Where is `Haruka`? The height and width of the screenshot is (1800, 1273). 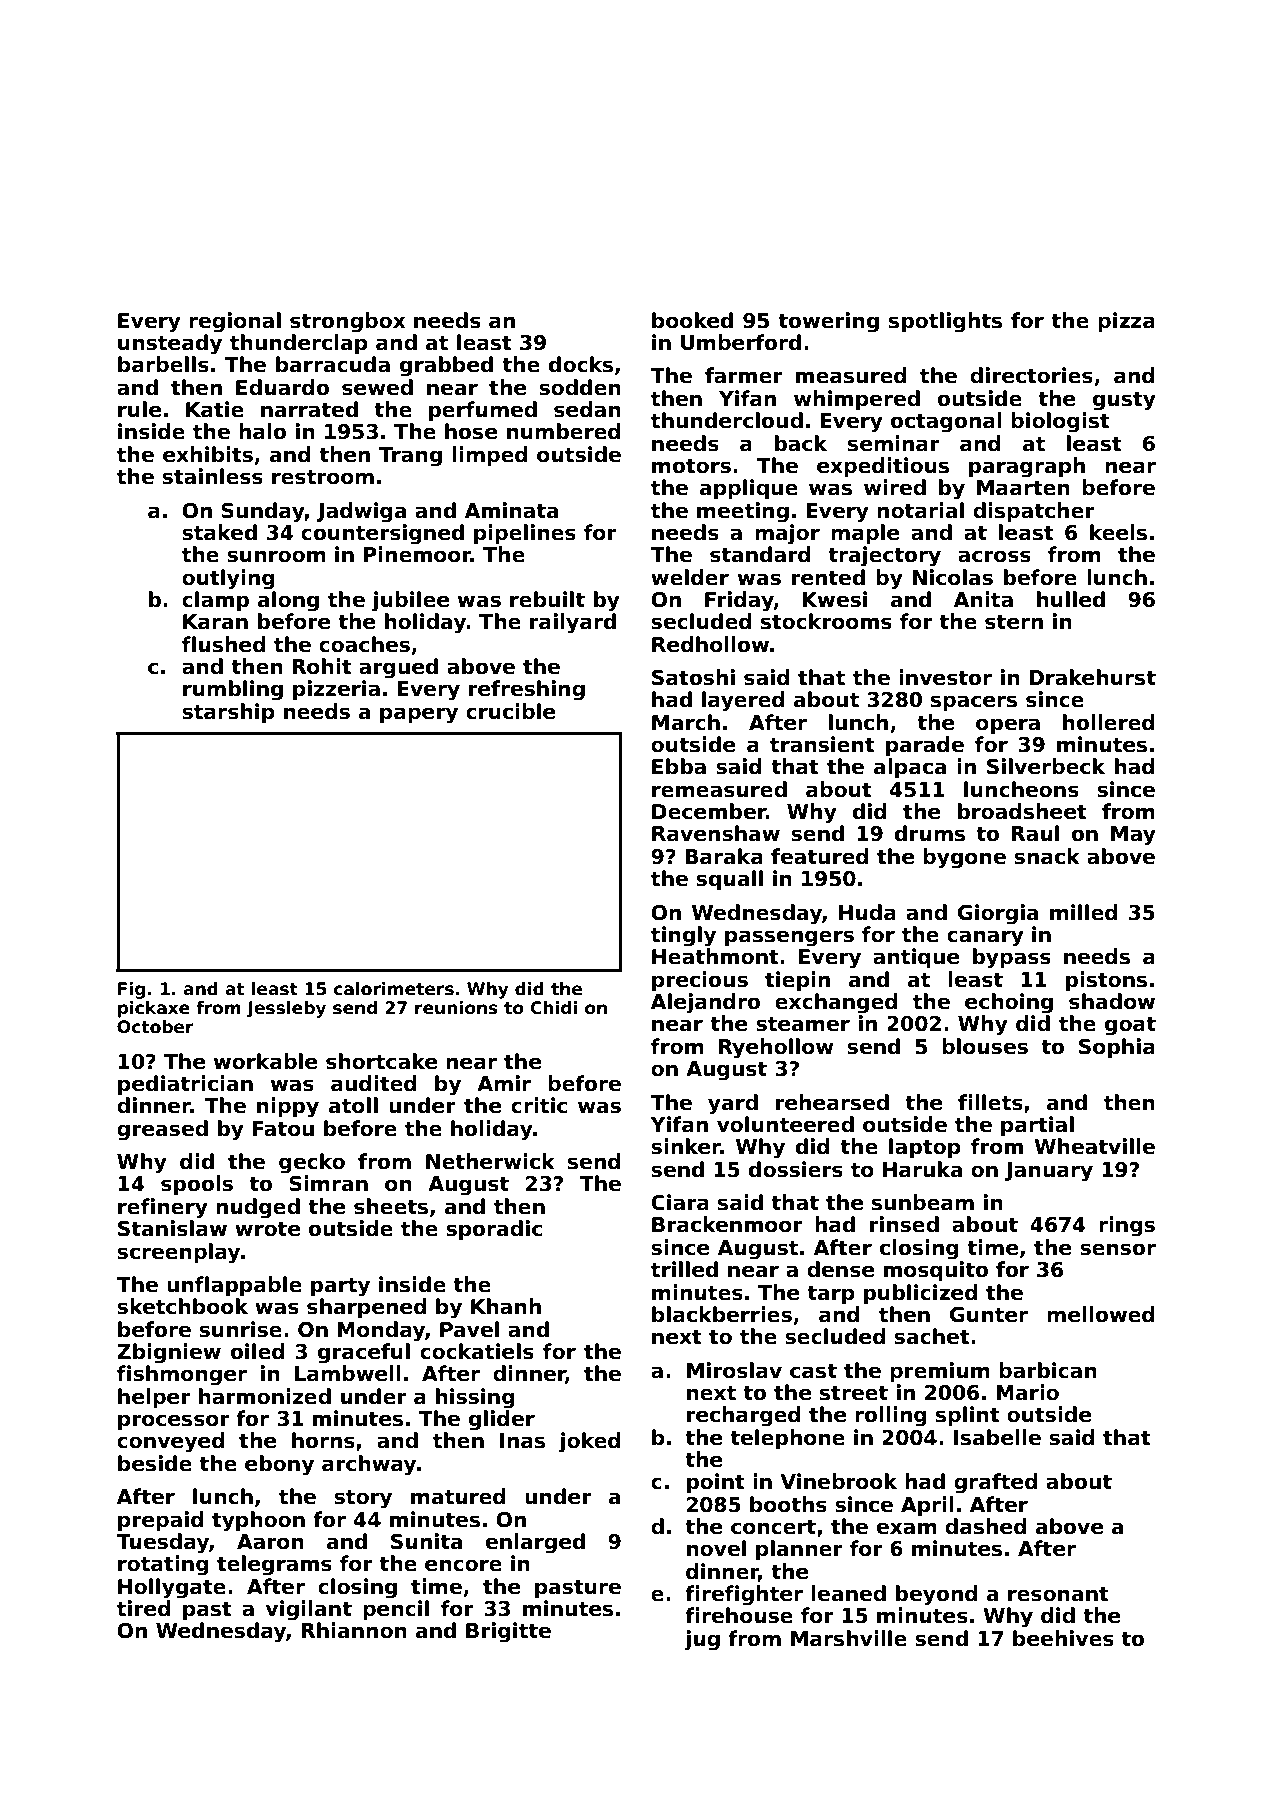 Haruka is located at coordinates (922, 1169).
